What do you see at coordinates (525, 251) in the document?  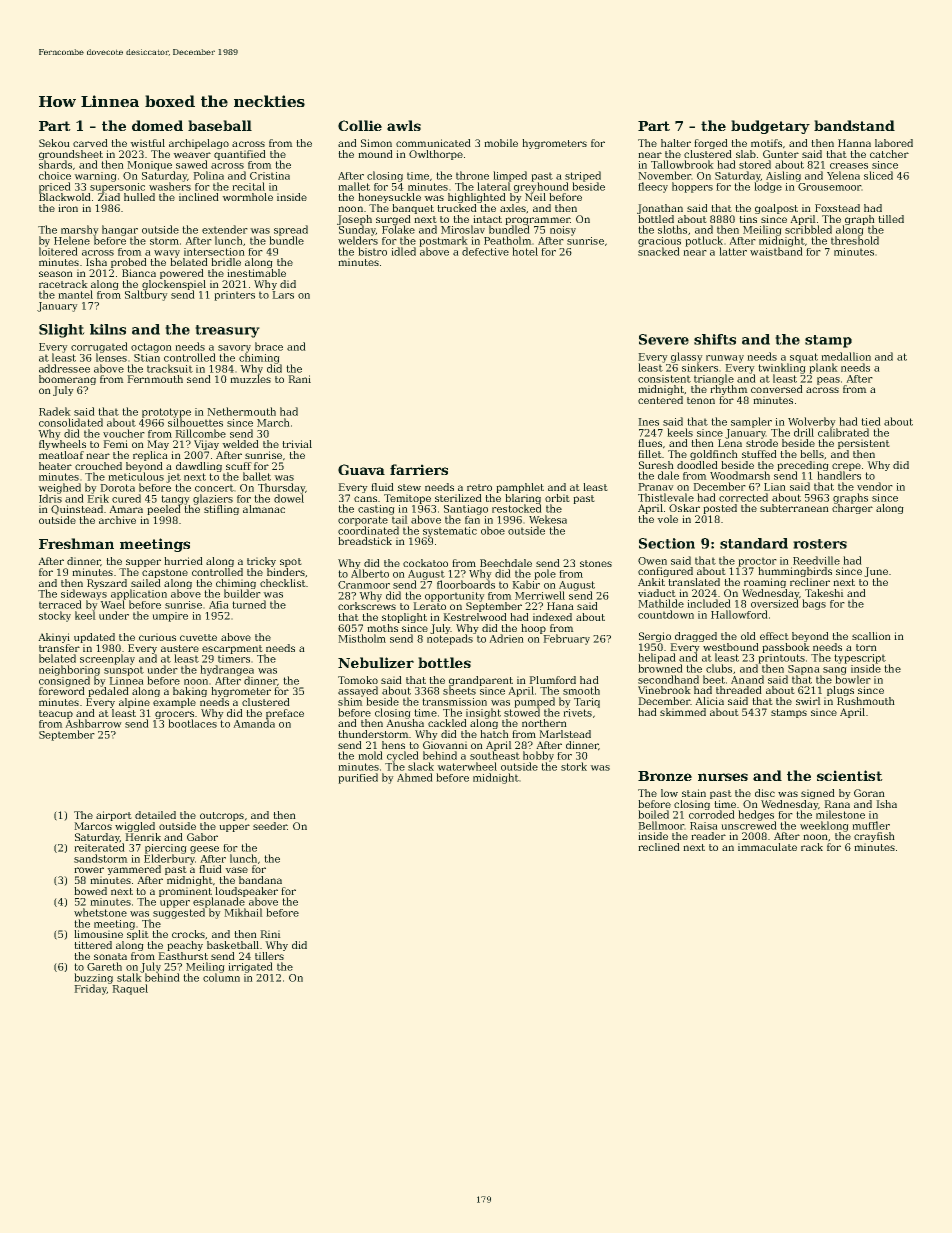 I see `hotel` at bounding box center [525, 251].
